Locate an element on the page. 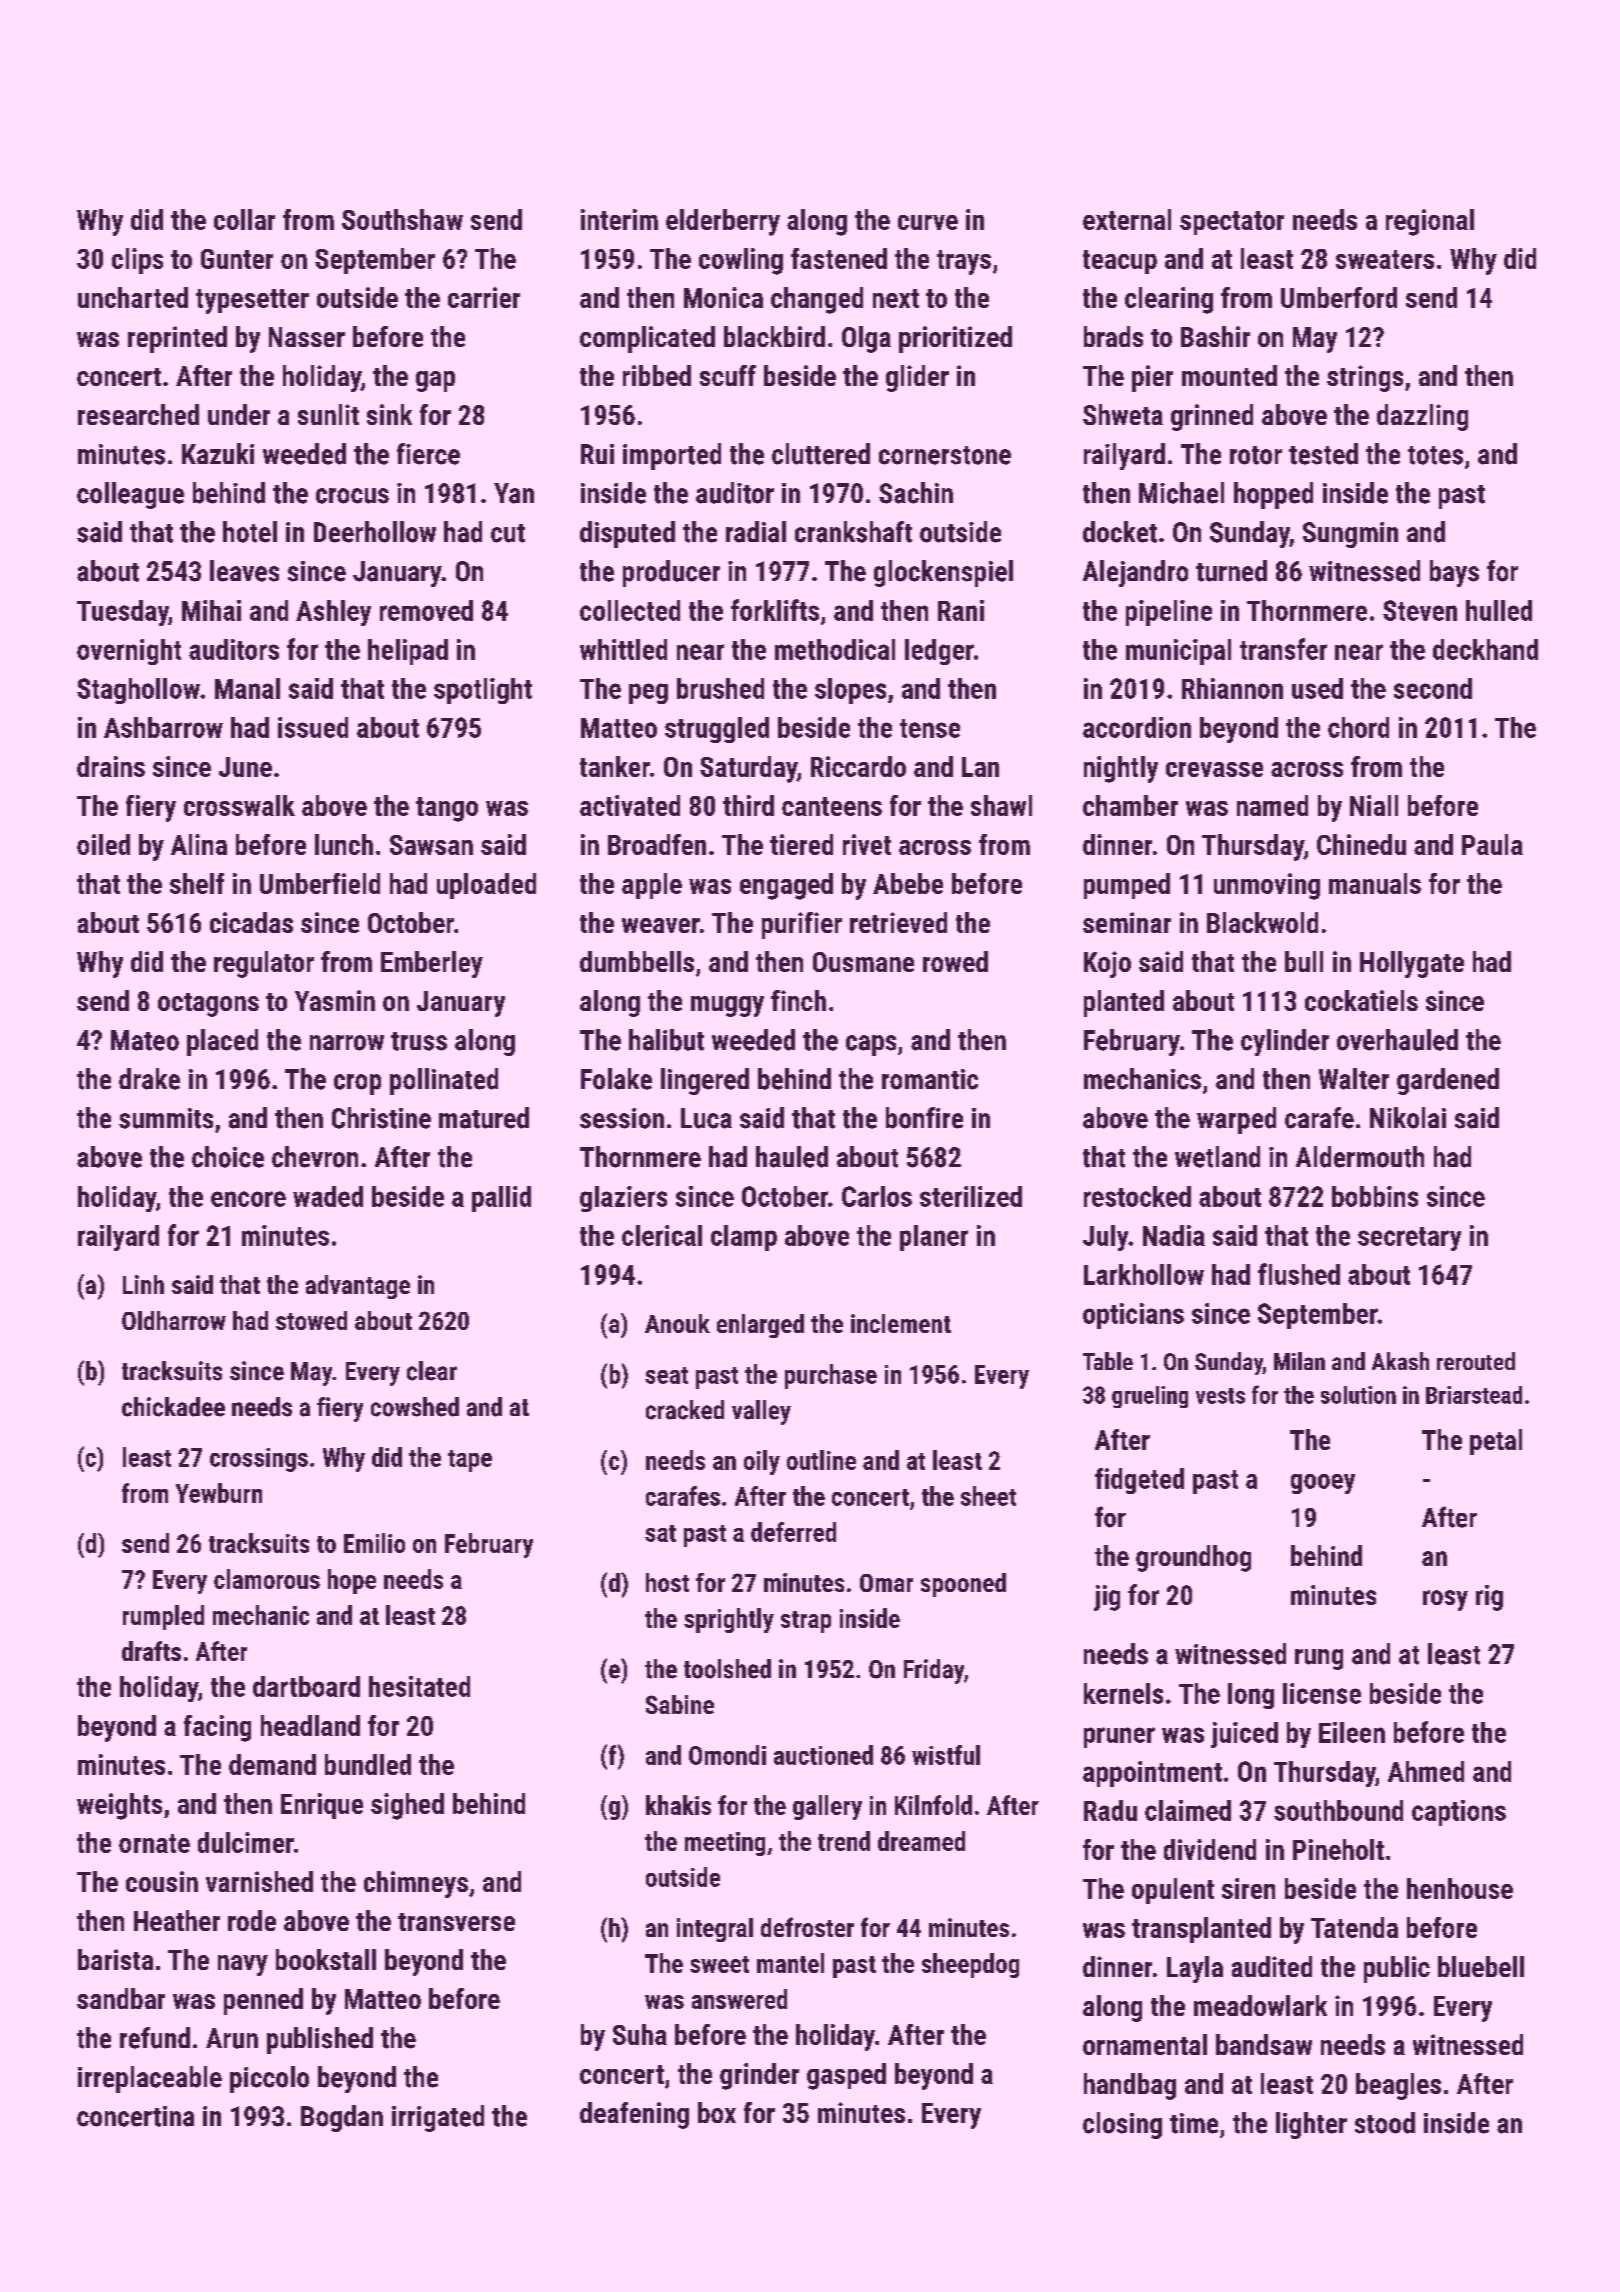  Southshaw is located at coordinates (402, 219).
